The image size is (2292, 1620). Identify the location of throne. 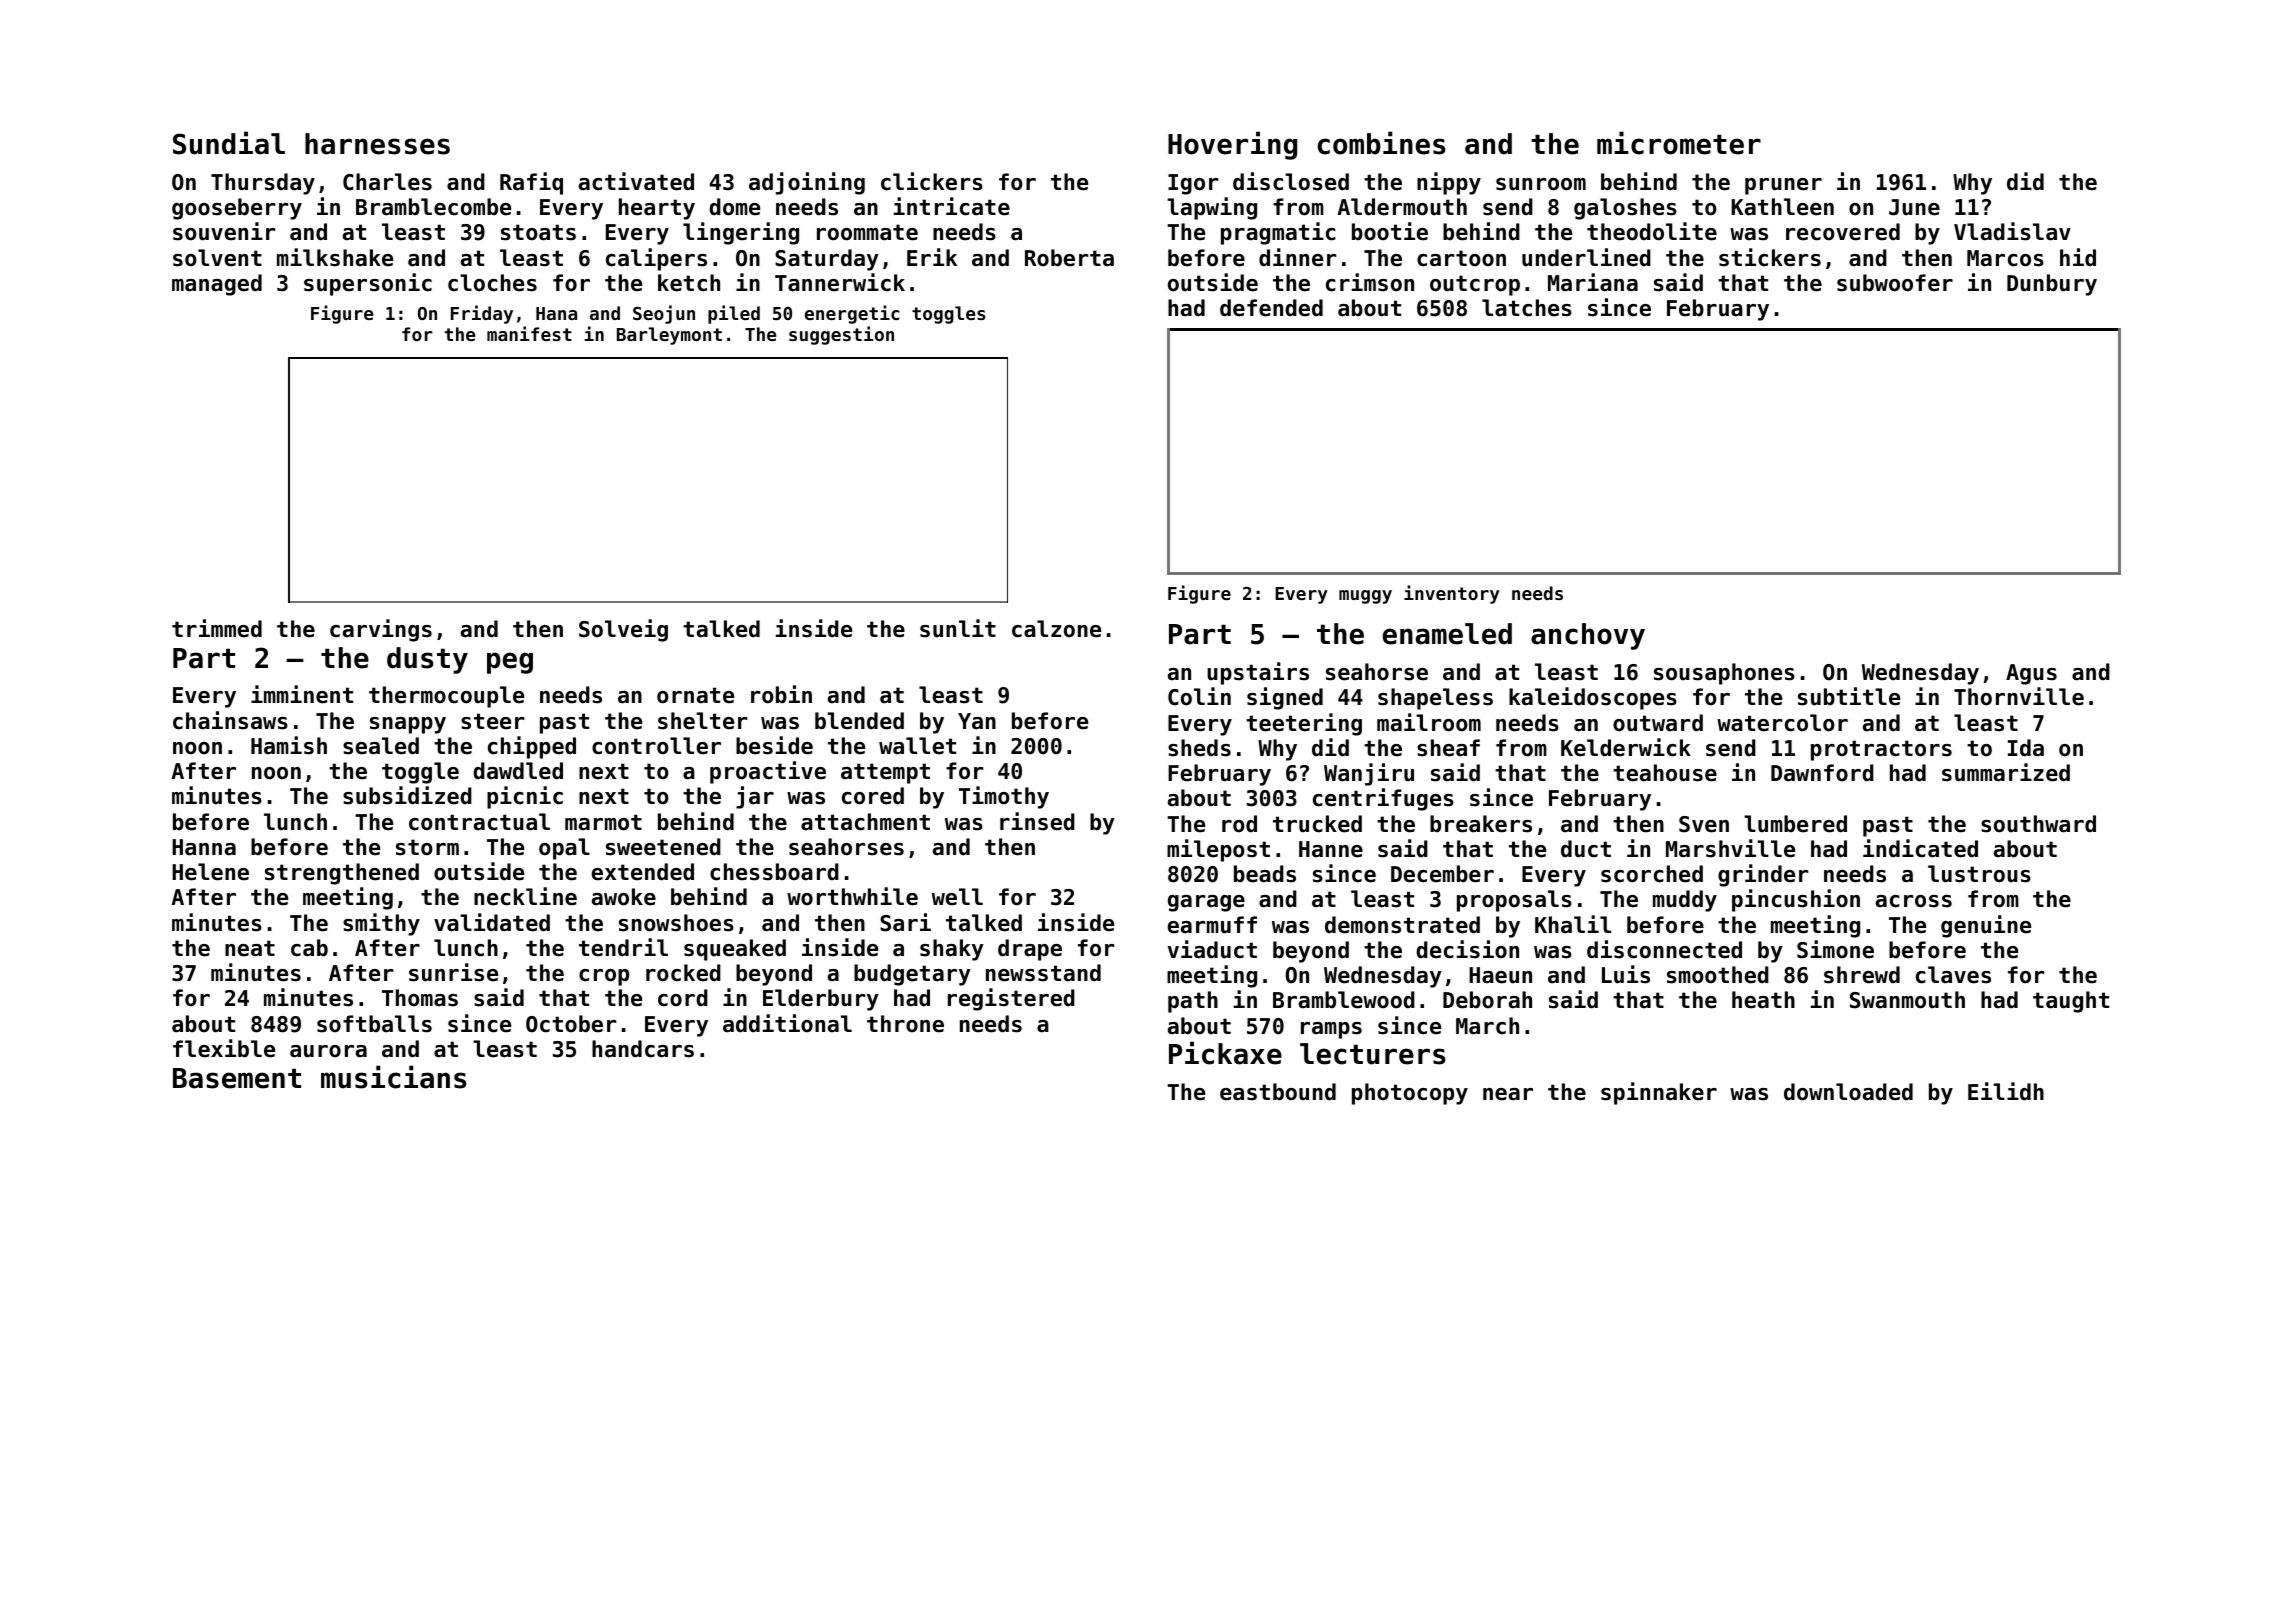
(905, 1024).
